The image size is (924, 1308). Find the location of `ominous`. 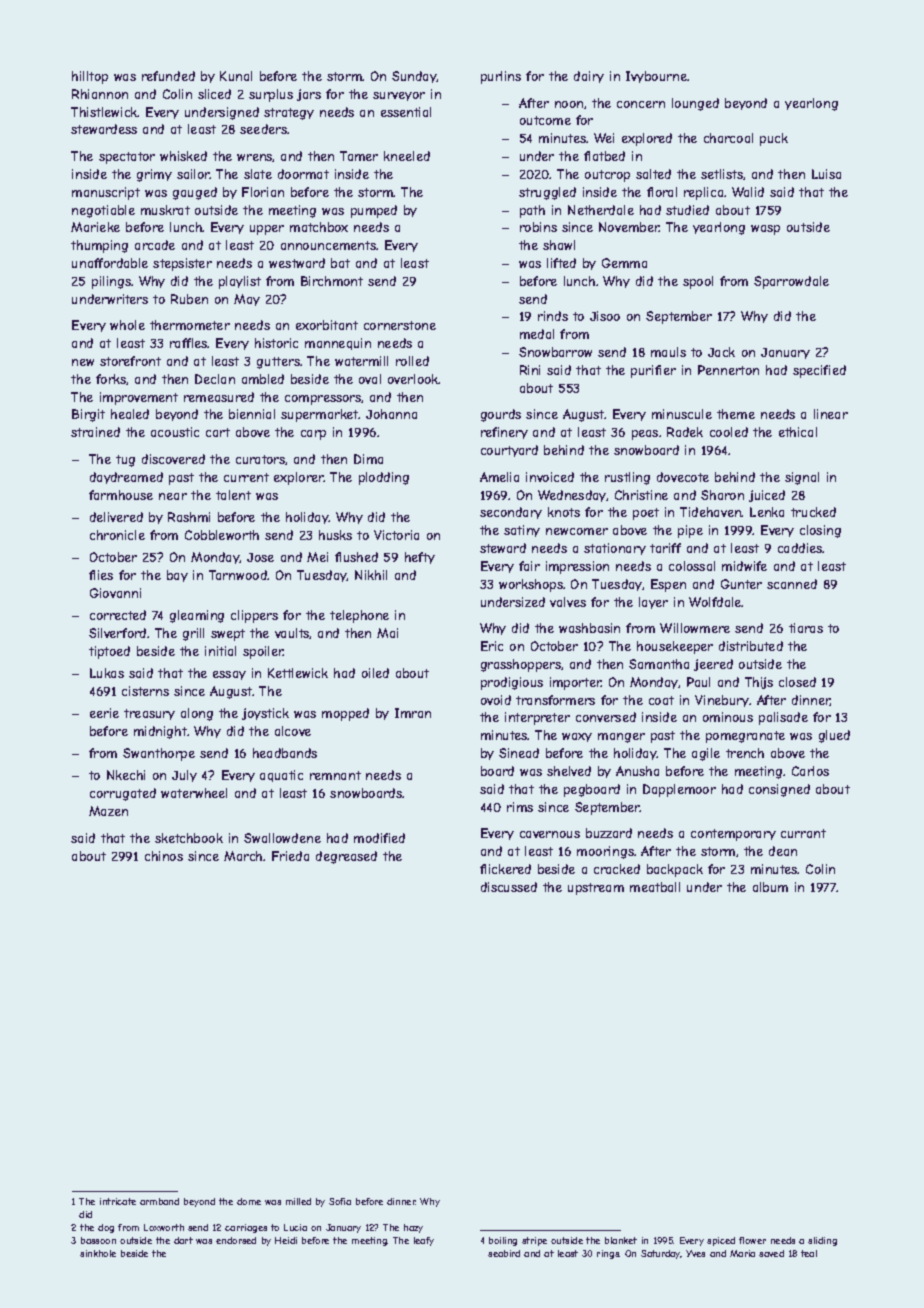

ominous is located at coordinates (728, 717).
